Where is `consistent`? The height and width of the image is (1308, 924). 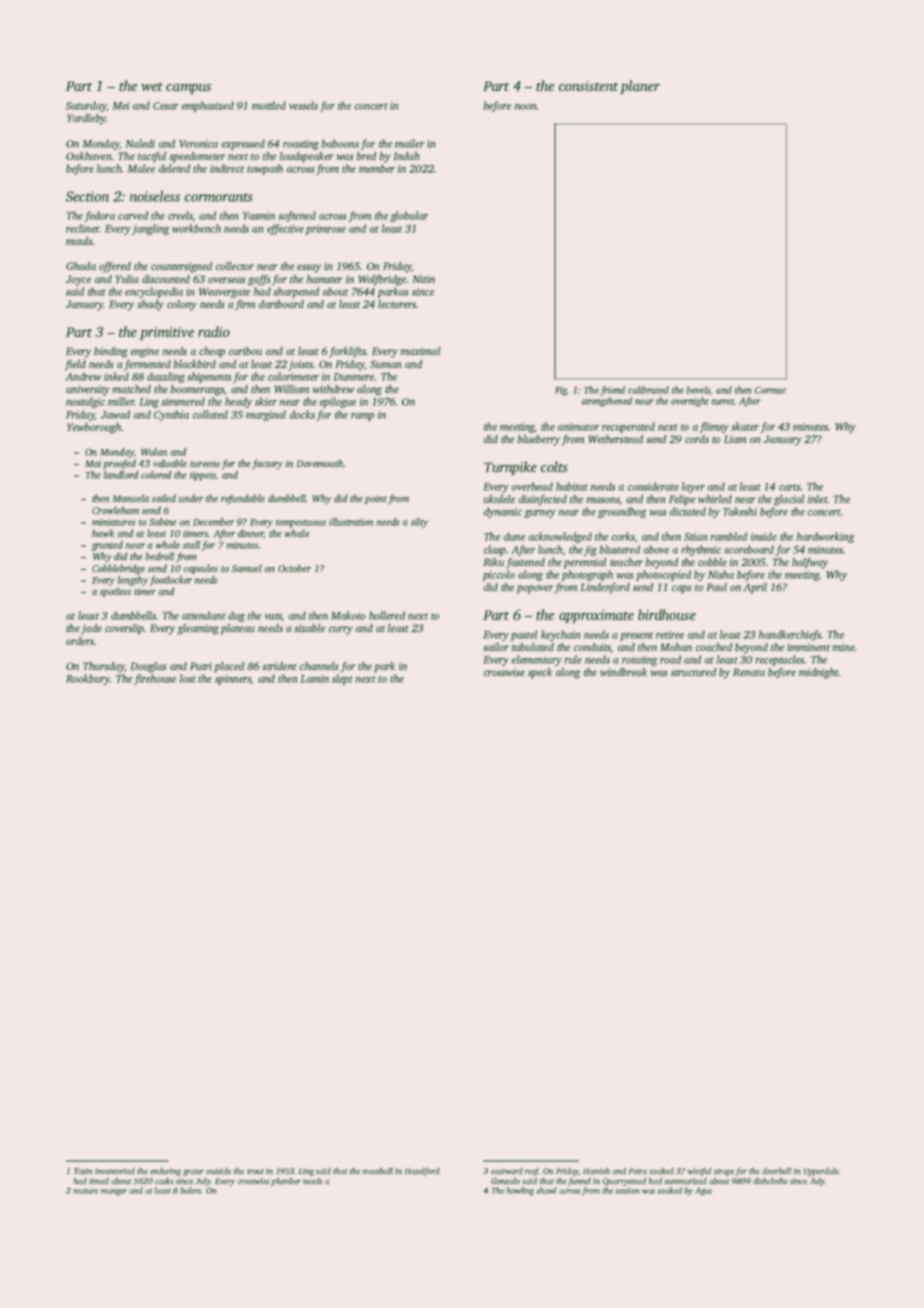 consistent is located at coordinates (588, 86).
